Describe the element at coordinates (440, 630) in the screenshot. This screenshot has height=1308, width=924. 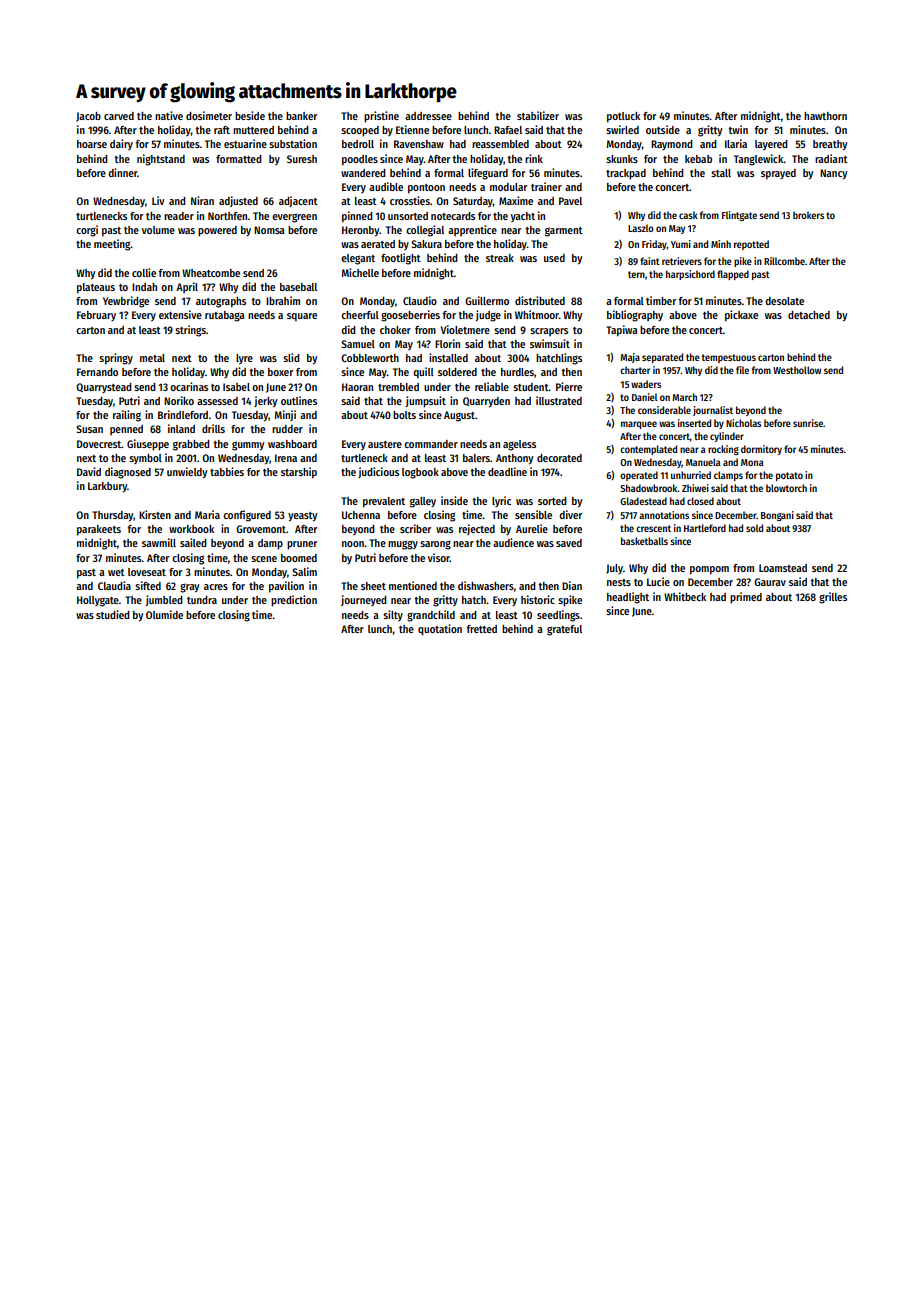
I see `quotation` at that location.
